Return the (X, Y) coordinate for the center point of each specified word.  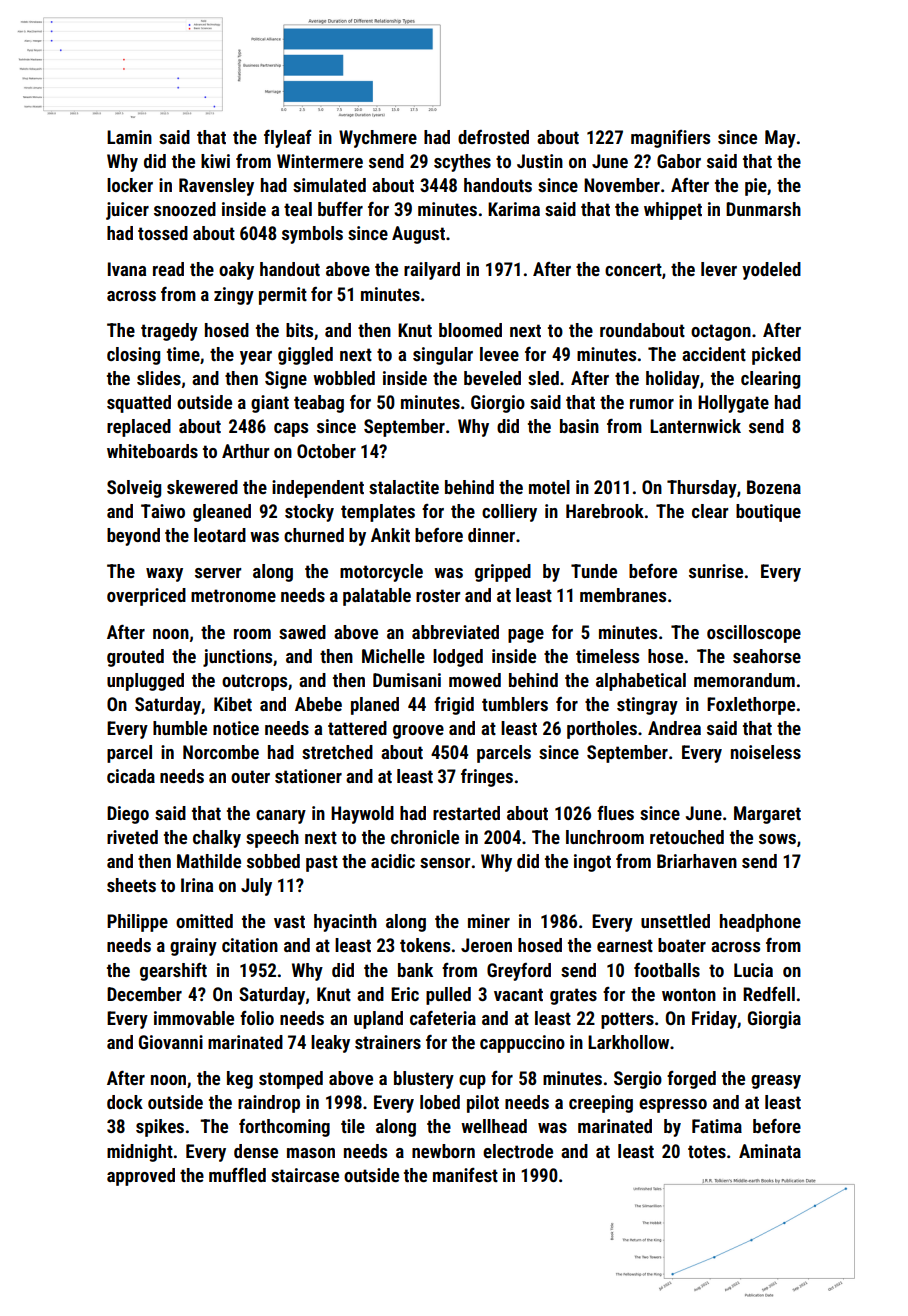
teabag (319, 404)
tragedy (169, 332)
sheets (131, 885)
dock (125, 1102)
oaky (236, 271)
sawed (302, 632)
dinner (491, 535)
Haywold (362, 815)
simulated (329, 185)
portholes (602, 730)
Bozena (774, 487)
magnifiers (670, 139)
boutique (768, 513)
